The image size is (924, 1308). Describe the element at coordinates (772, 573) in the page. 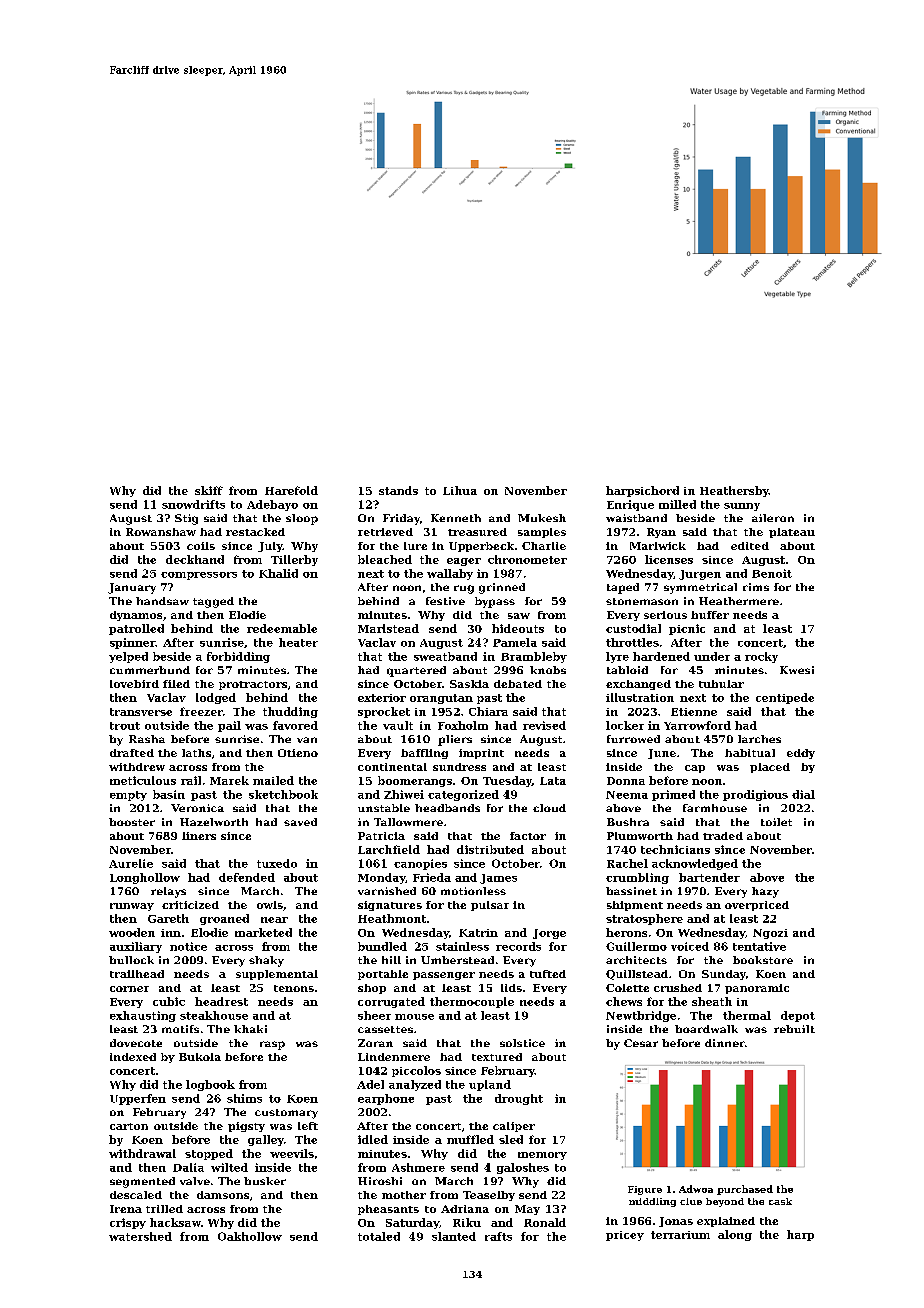

I see `Benoit` at that location.
